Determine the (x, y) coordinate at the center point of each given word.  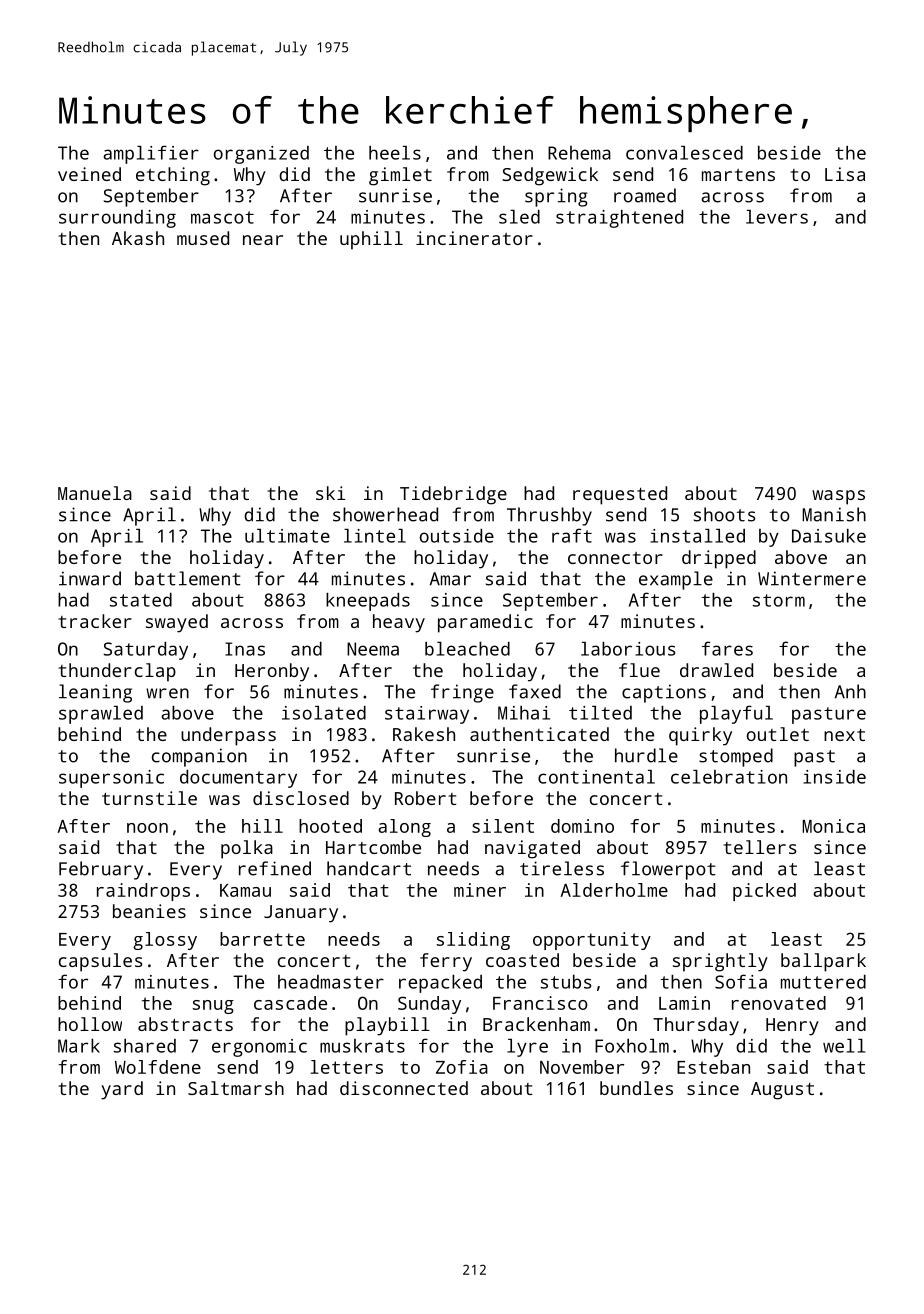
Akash (138, 238)
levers (777, 217)
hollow (90, 1024)
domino (582, 826)
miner (480, 890)
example (676, 580)
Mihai (524, 713)
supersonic (111, 779)
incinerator (474, 238)
